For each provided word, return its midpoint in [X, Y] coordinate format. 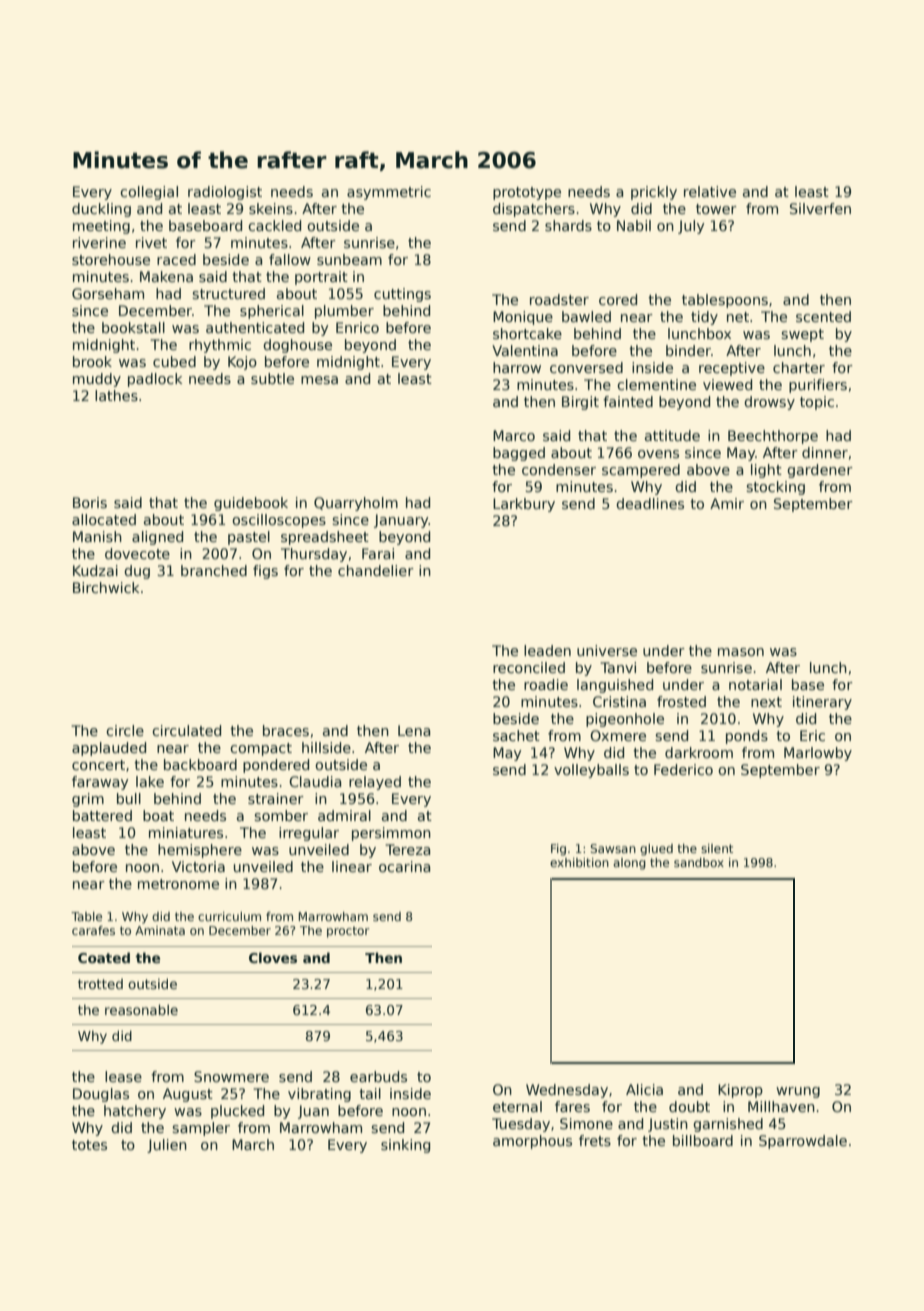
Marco [514, 435]
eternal [517, 1106]
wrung [798, 1092]
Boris [90, 502]
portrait [321, 278]
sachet [516, 735]
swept [802, 335]
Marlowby [818, 754]
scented [823, 316]
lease [123, 1076]
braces [286, 730]
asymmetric [389, 193]
